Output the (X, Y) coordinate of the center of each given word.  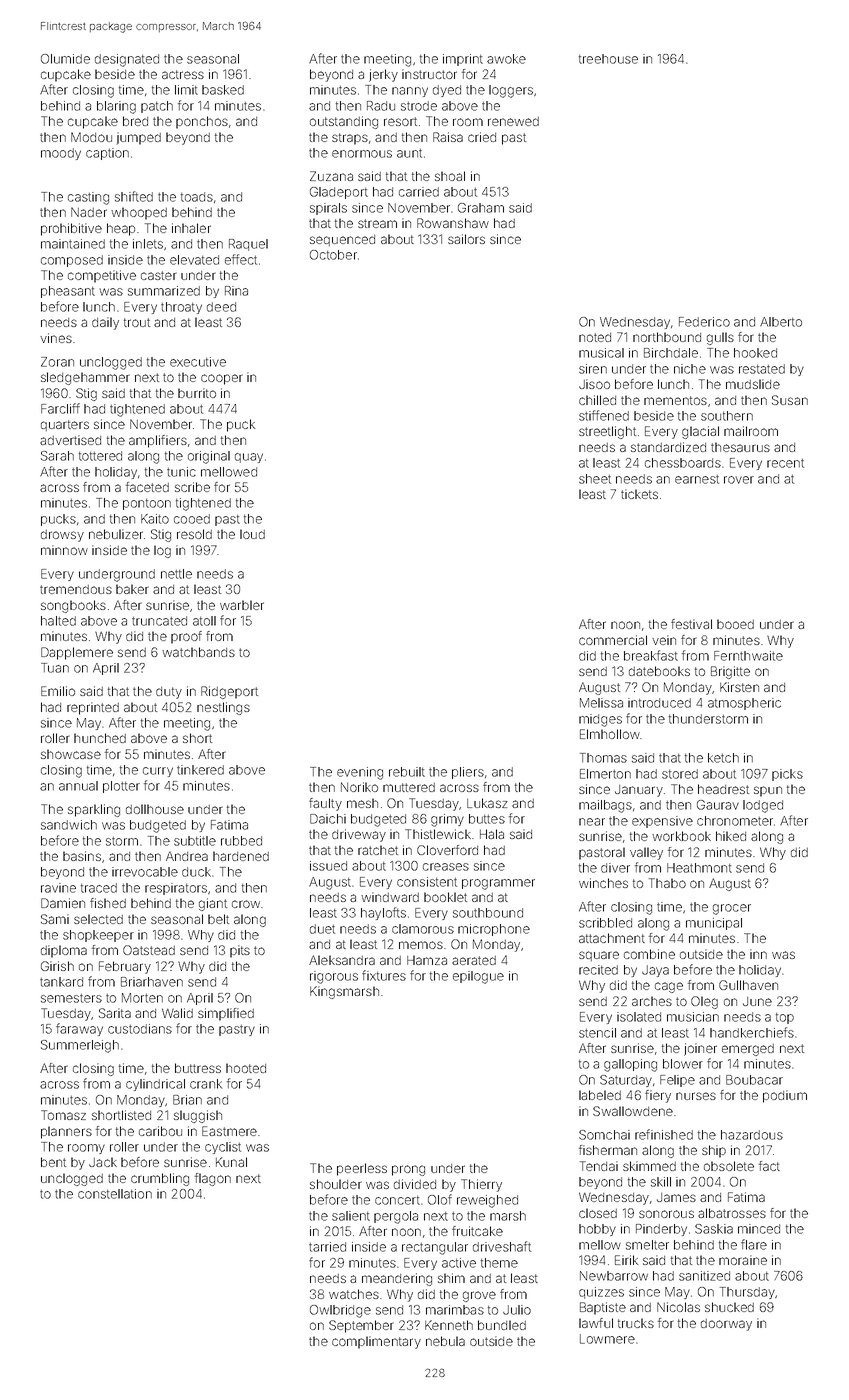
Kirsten (739, 687)
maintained (73, 244)
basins (82, 856)
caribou (160, 1131)
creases (446, 867)
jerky (383, 75)
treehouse (608, 59)
